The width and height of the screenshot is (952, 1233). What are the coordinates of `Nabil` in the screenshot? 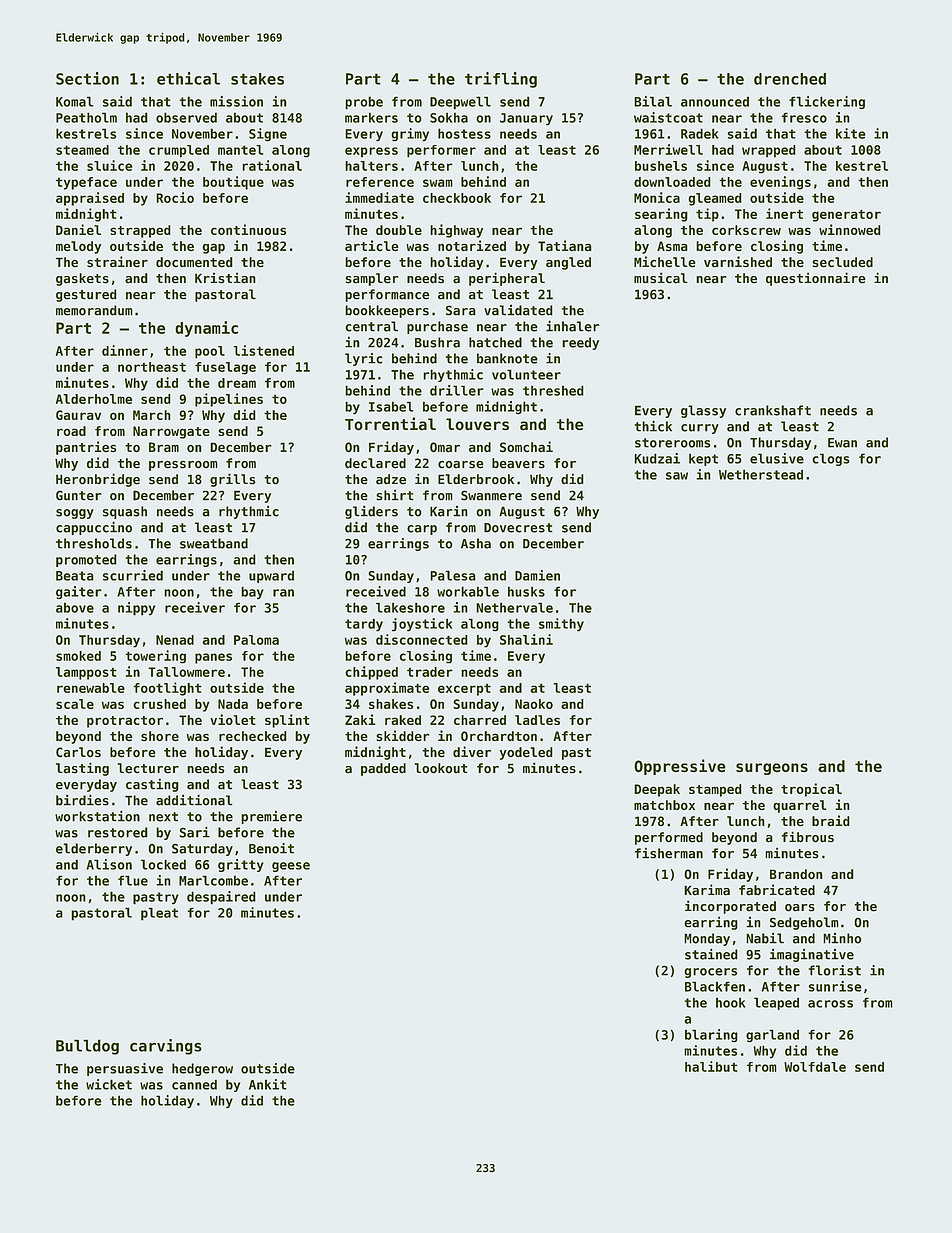 It's located at (765, 938).
